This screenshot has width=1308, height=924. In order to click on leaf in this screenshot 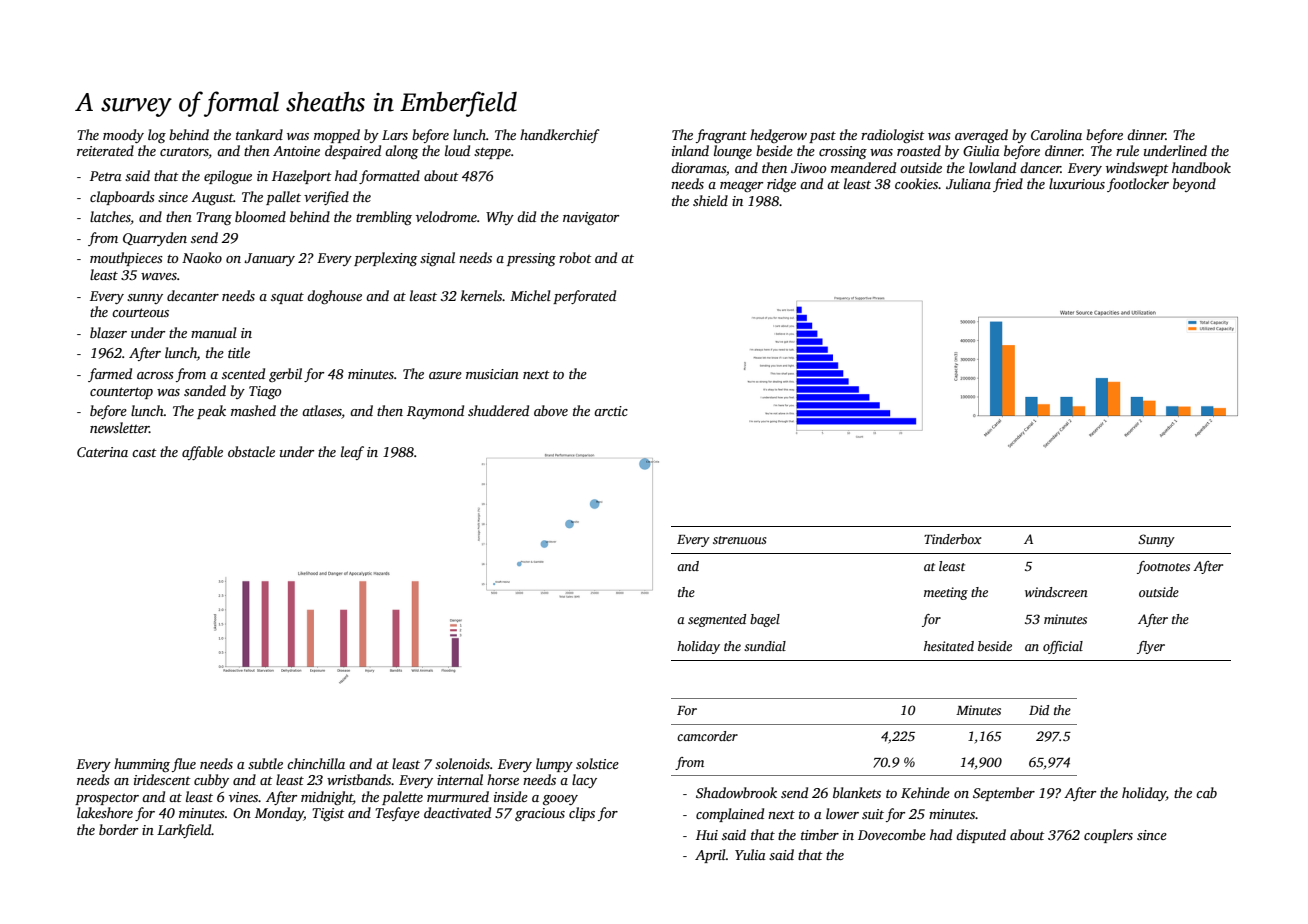, I will do `click(352, 453)`.
